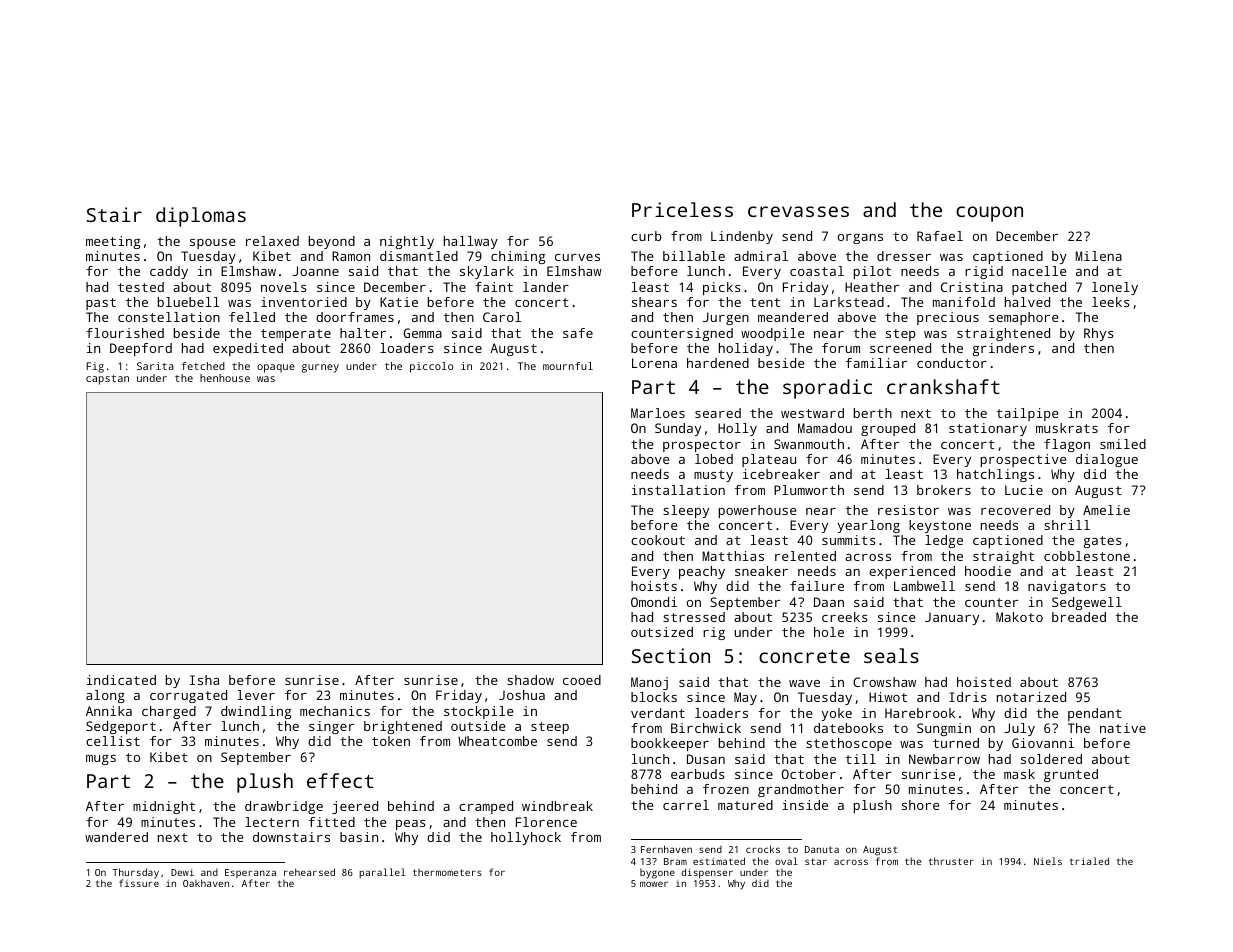  I want to click on Milena, so click(1098, 256).
